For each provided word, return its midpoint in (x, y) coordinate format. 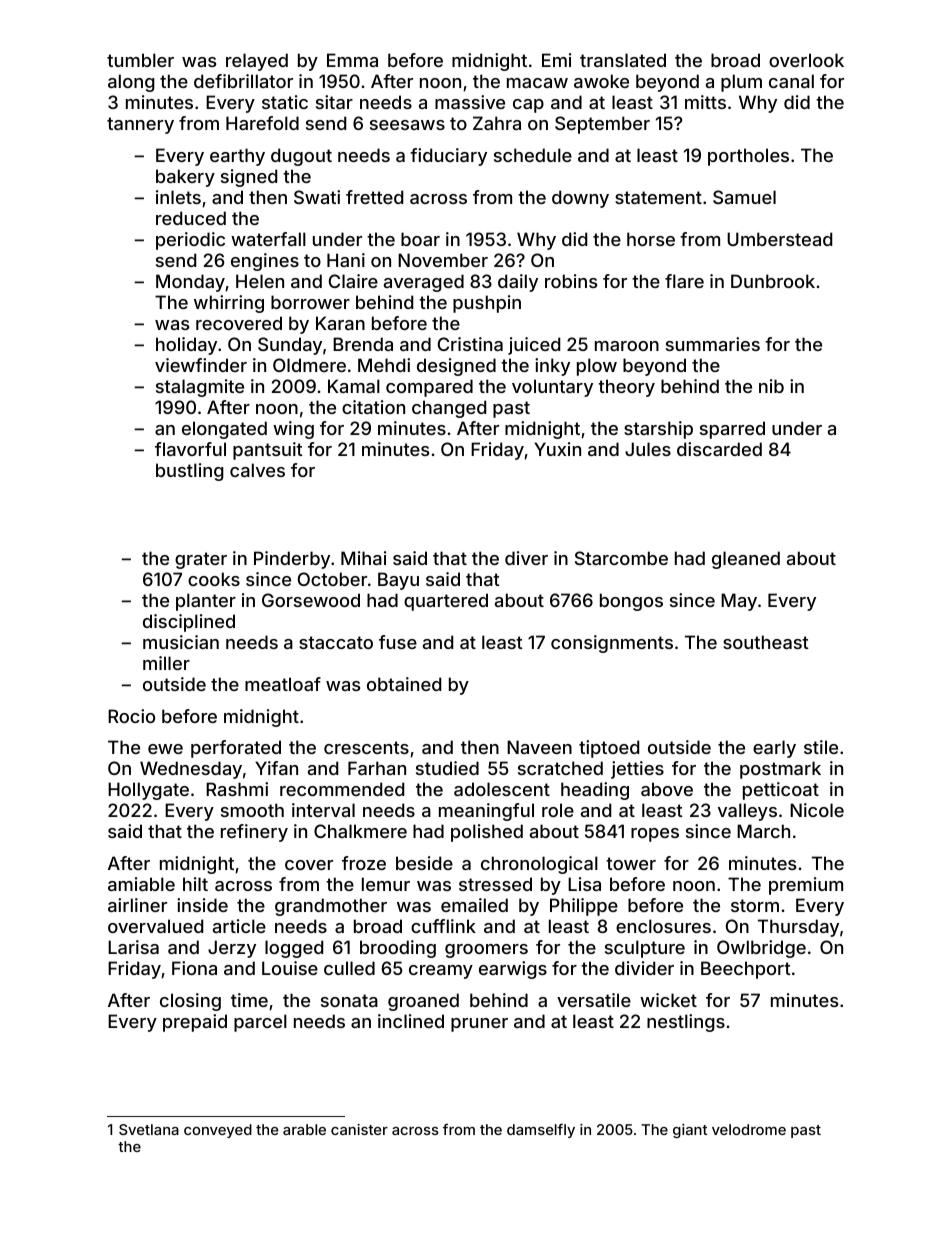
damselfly (541, 1130)
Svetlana (149, 1129)
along (131, 83)
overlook (806, 60)
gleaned (746, 560)
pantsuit (268, 451)
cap (528, 106)
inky (552, 367)
